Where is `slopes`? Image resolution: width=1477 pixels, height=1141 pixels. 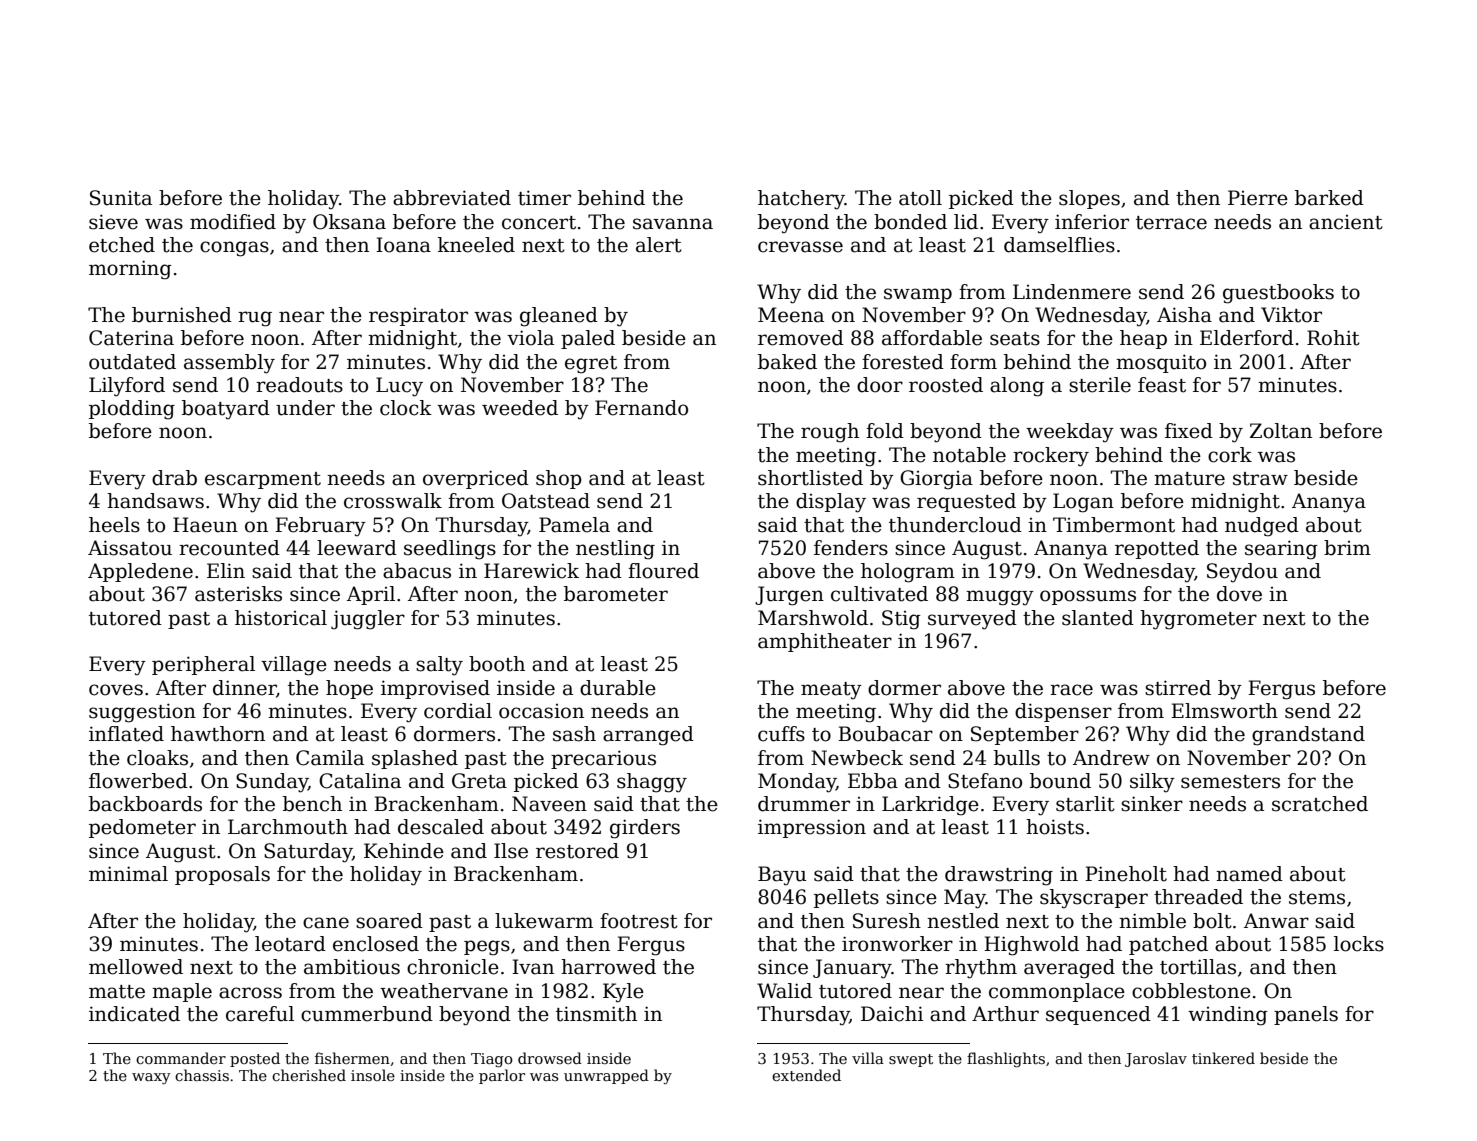 slopes is located at coordinates (1089, 199).
